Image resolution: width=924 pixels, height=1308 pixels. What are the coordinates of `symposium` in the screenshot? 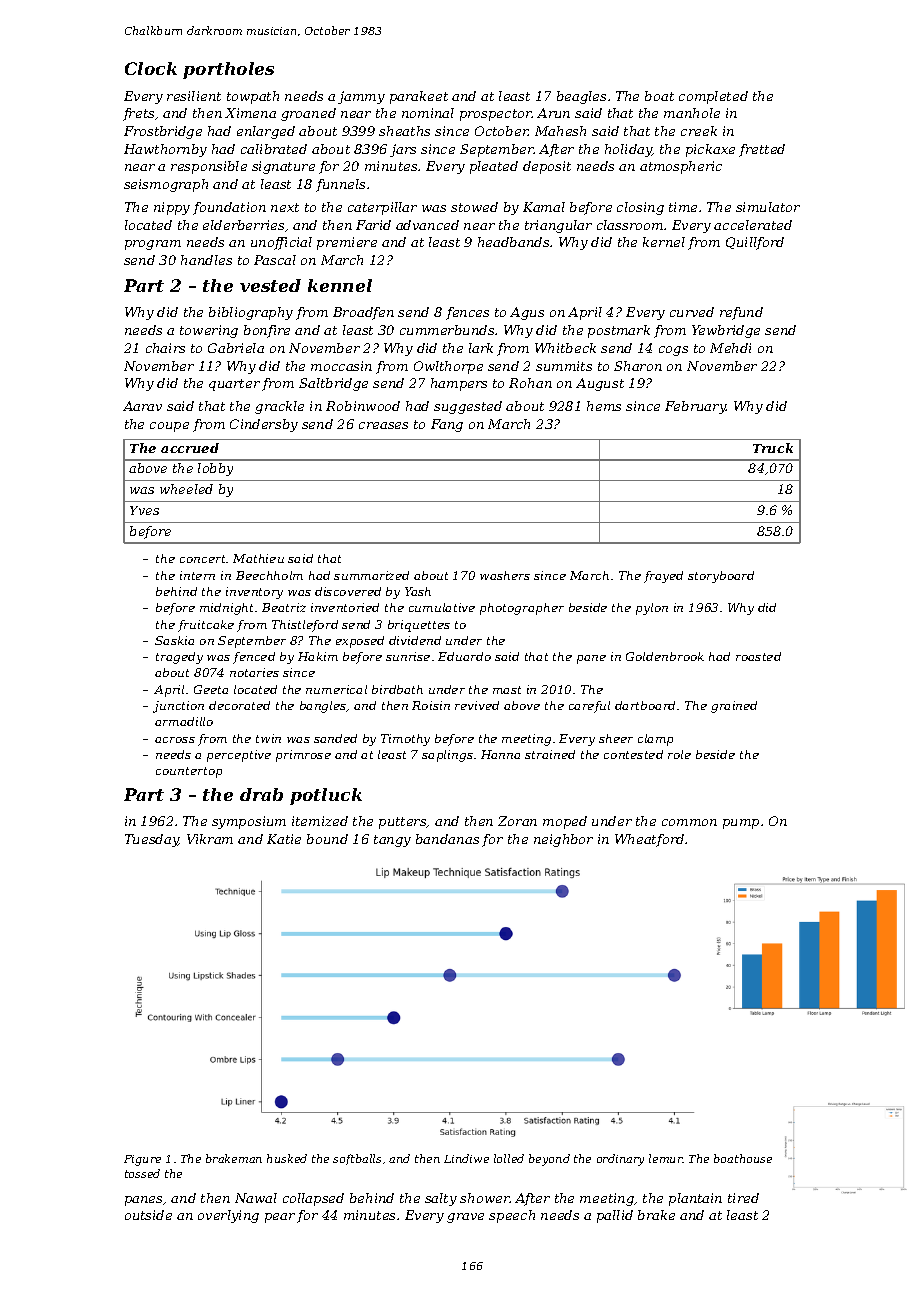 It's located at (249, 822).
